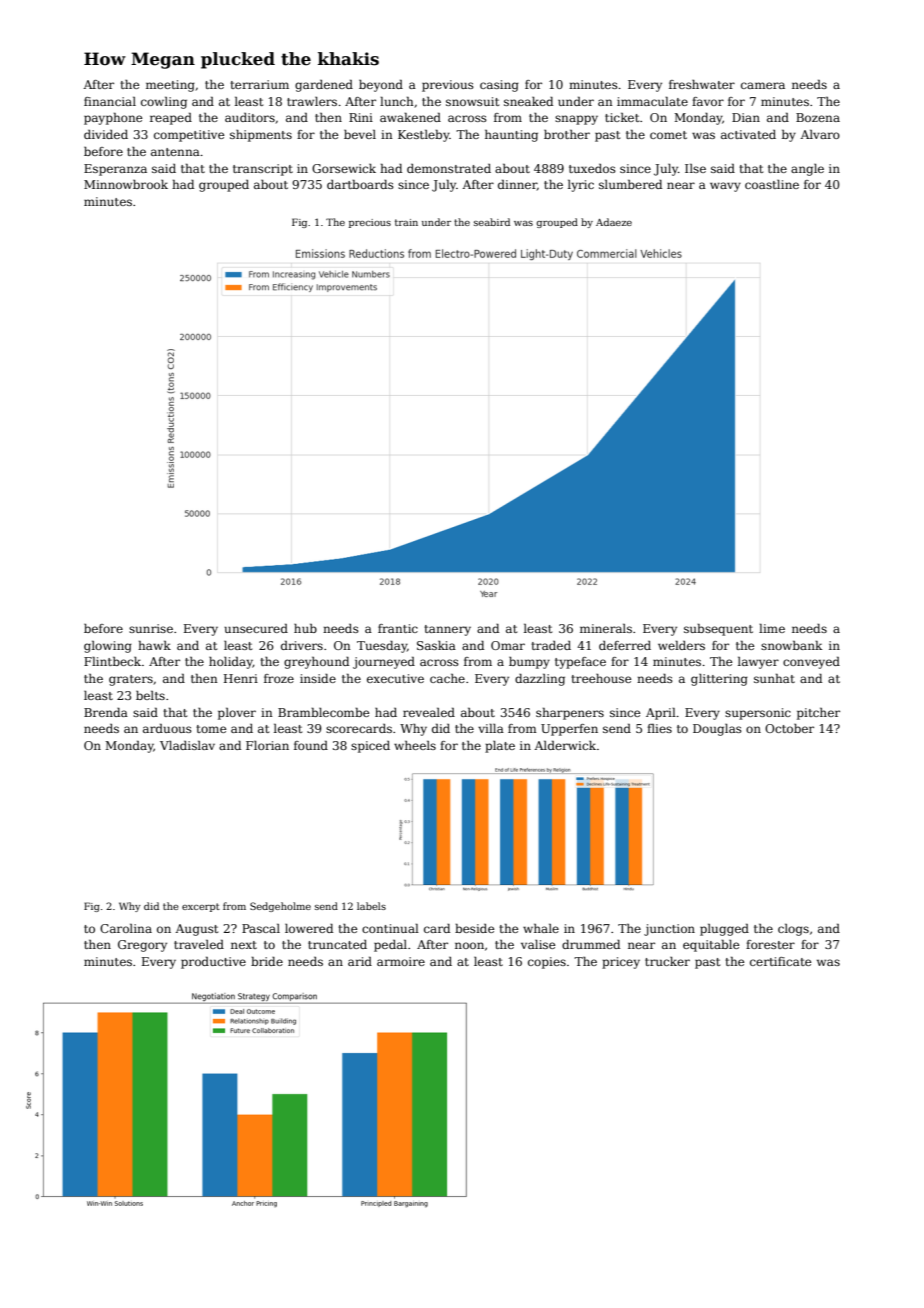  Describe the element at coordinates (187, 745) in the page. I see `Vladislav` at that location.
